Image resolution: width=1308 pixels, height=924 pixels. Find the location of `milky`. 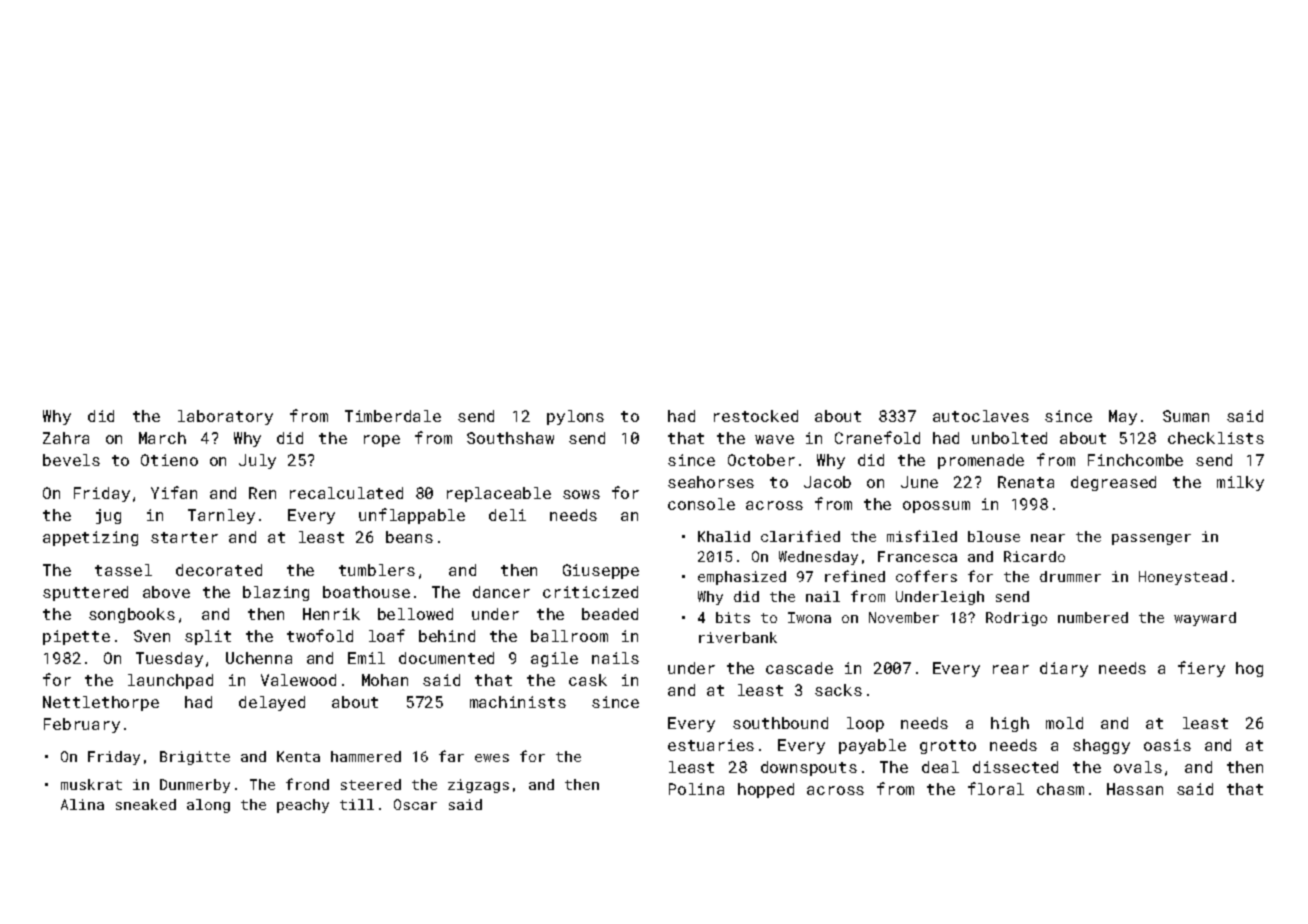

milky is located at coordinates (1240, 483).
